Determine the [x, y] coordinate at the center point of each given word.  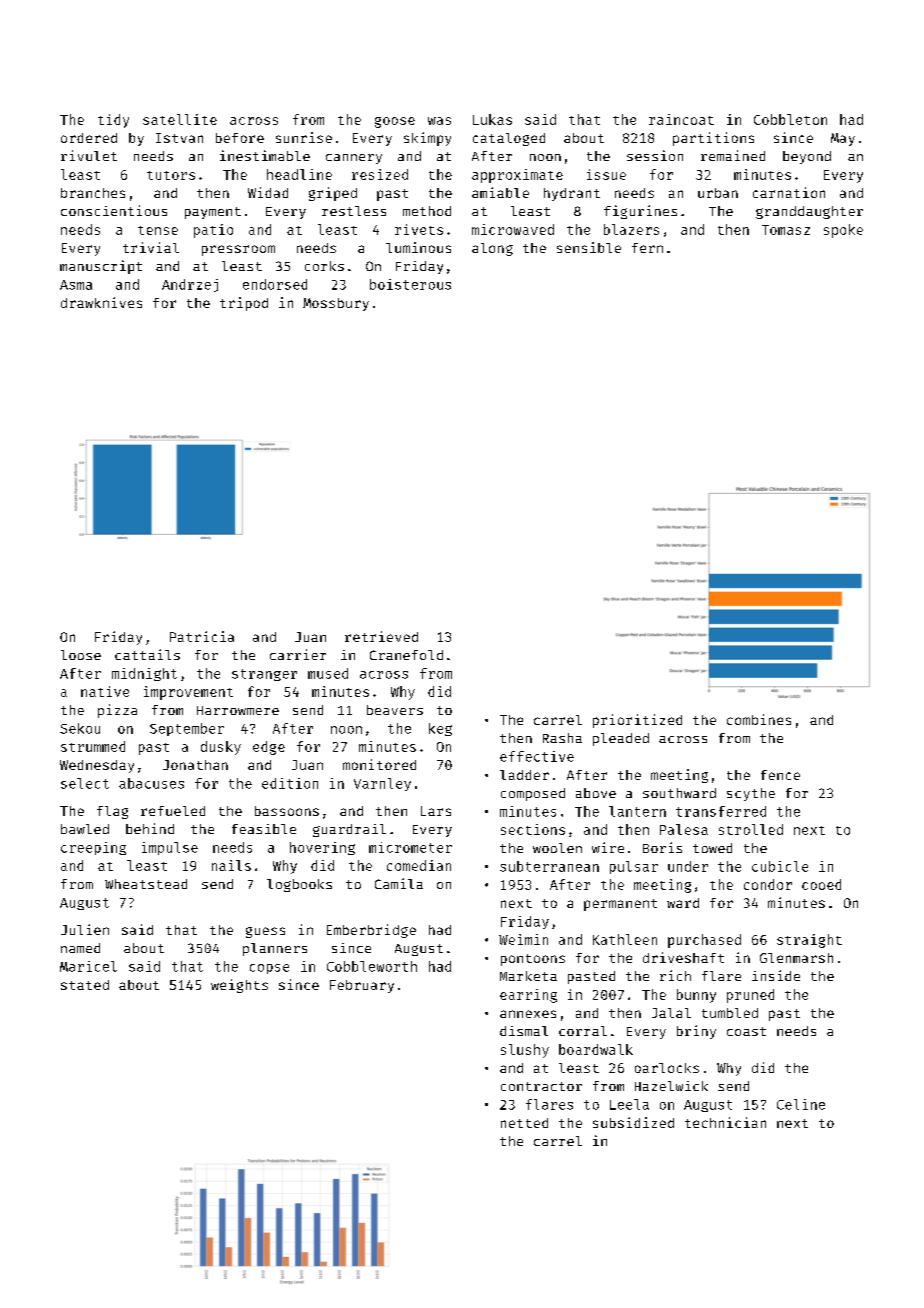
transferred [721, 811]
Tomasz [786, 230]
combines [759, 719]
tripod [244, 304]
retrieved [381, 636]
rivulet [89, 155]
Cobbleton [790, 119]
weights [239, 986]
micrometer [410, 847]
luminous [418, 247]
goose [395, 122]
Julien [85, 929]
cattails [147, 654]
